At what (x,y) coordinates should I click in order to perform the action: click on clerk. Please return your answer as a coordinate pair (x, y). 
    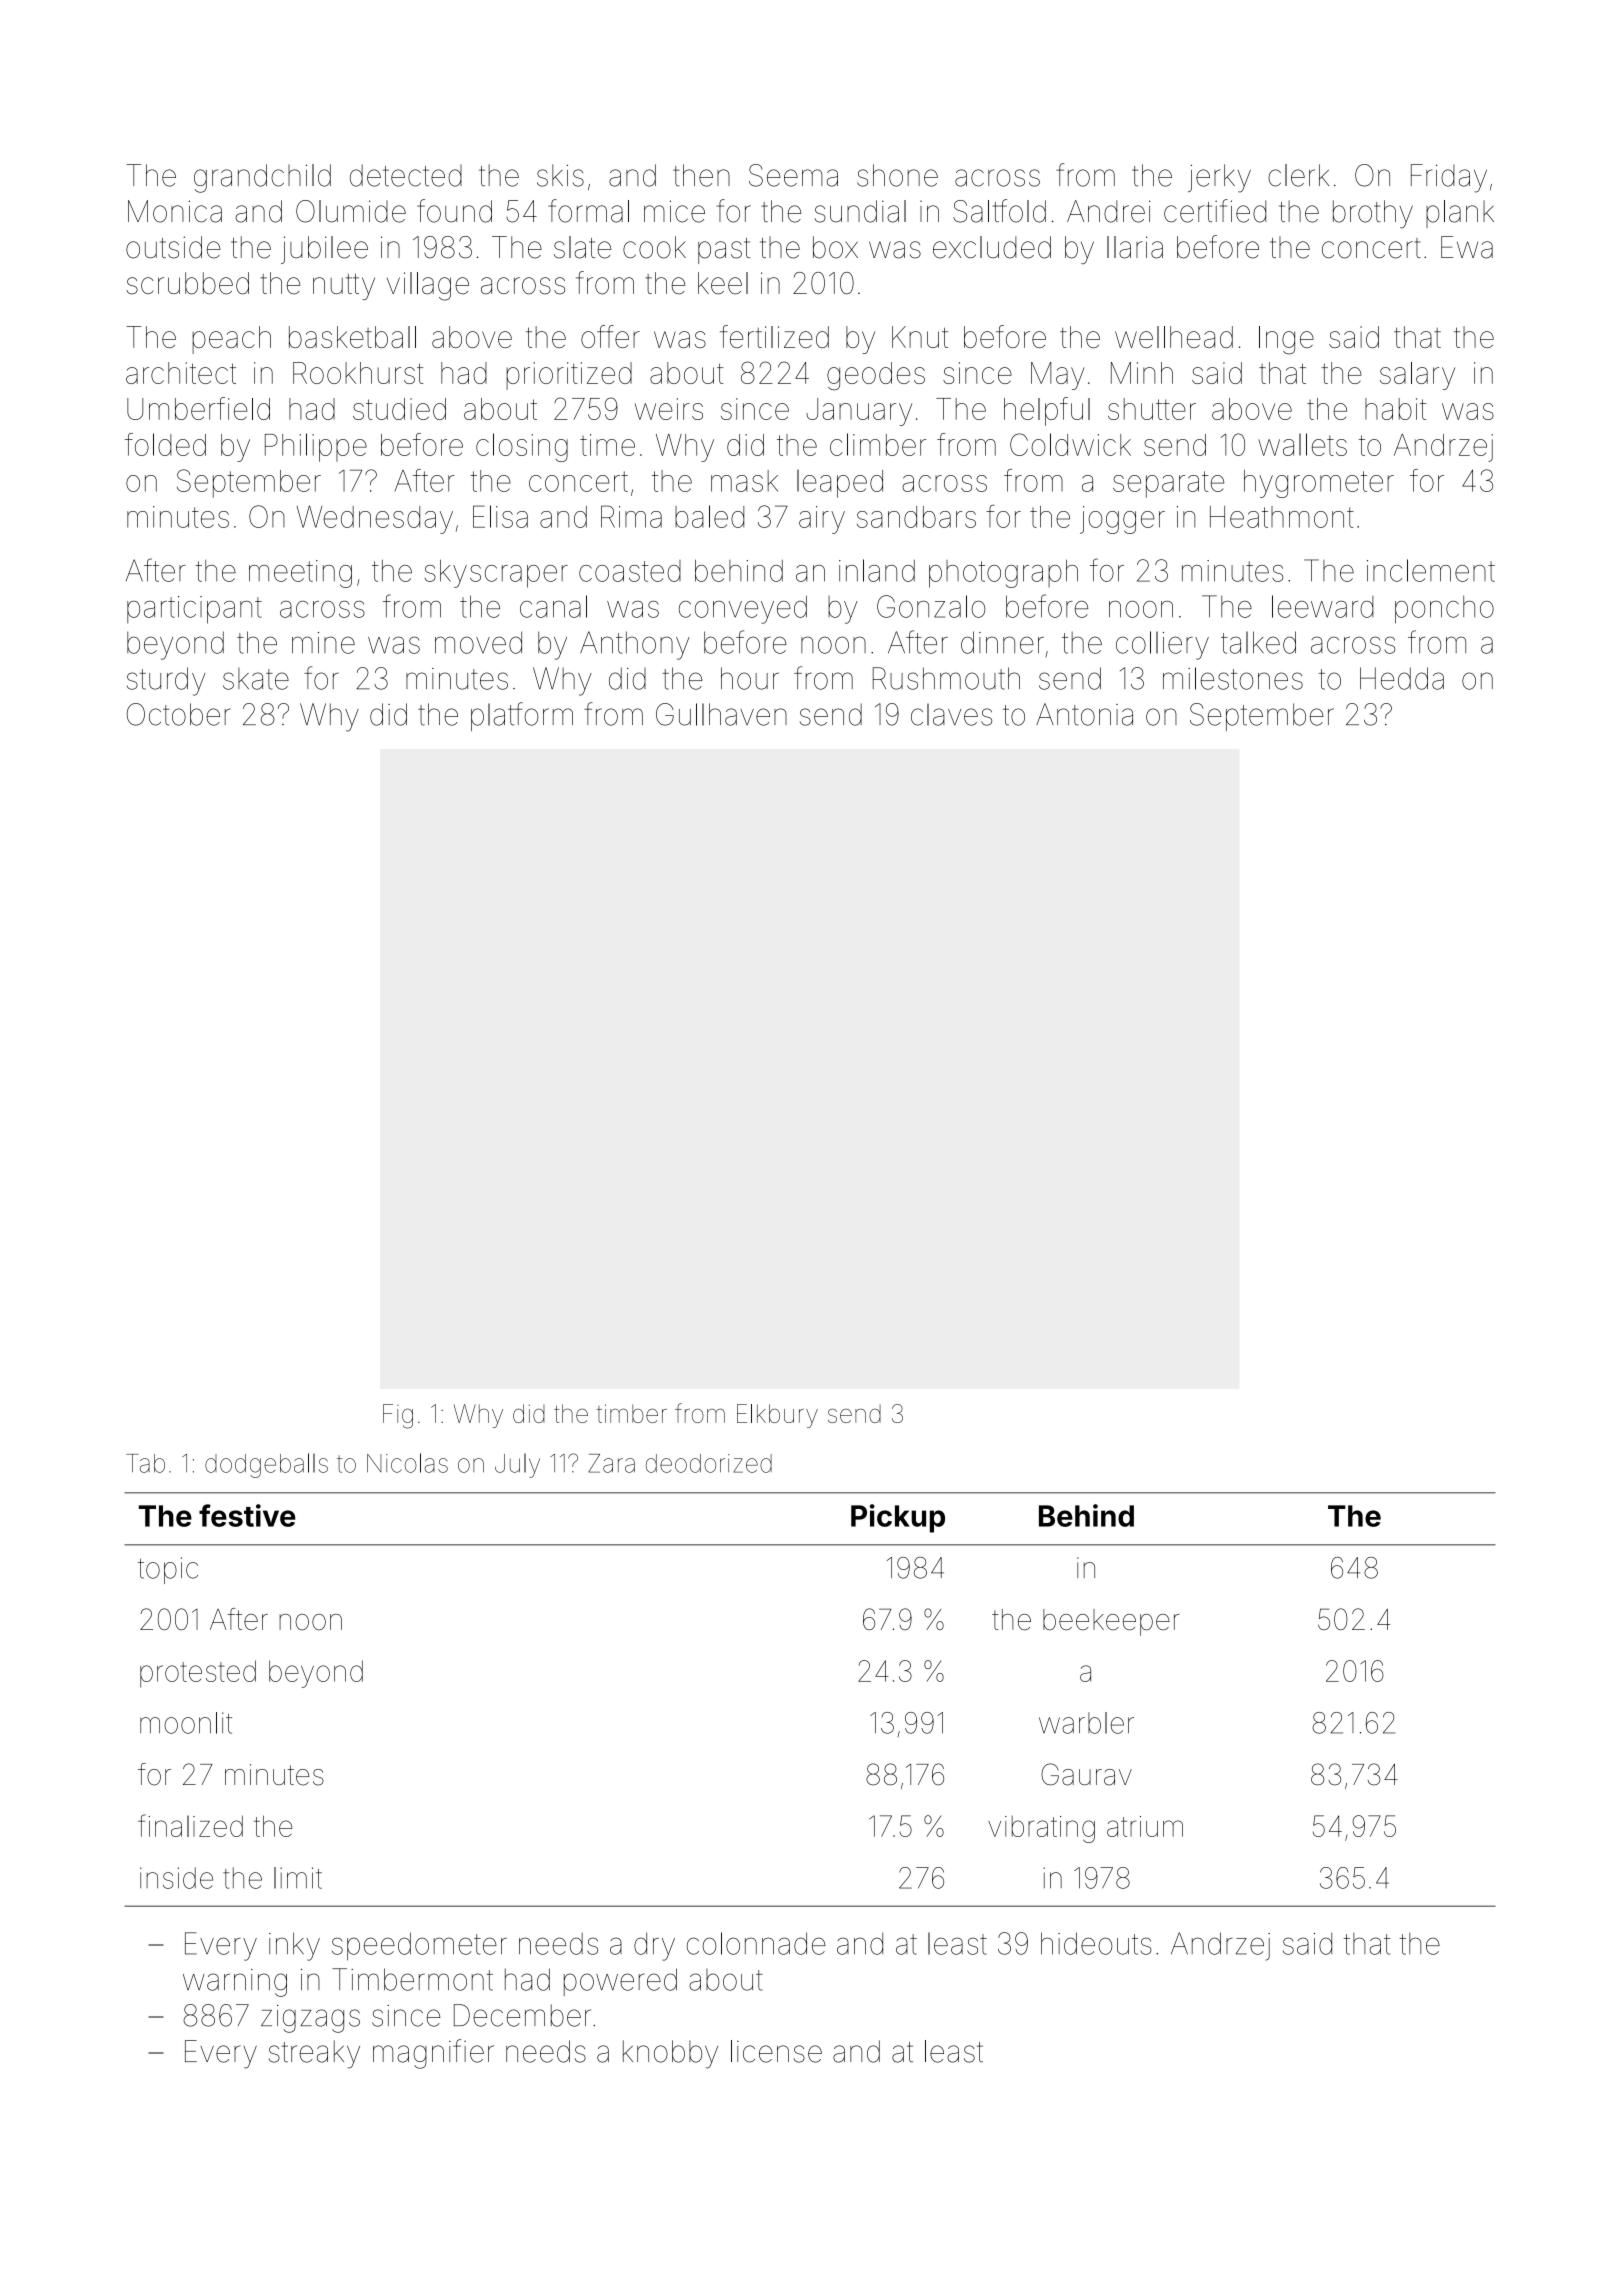
    Looking at the image, I should click on (1298, 175).
